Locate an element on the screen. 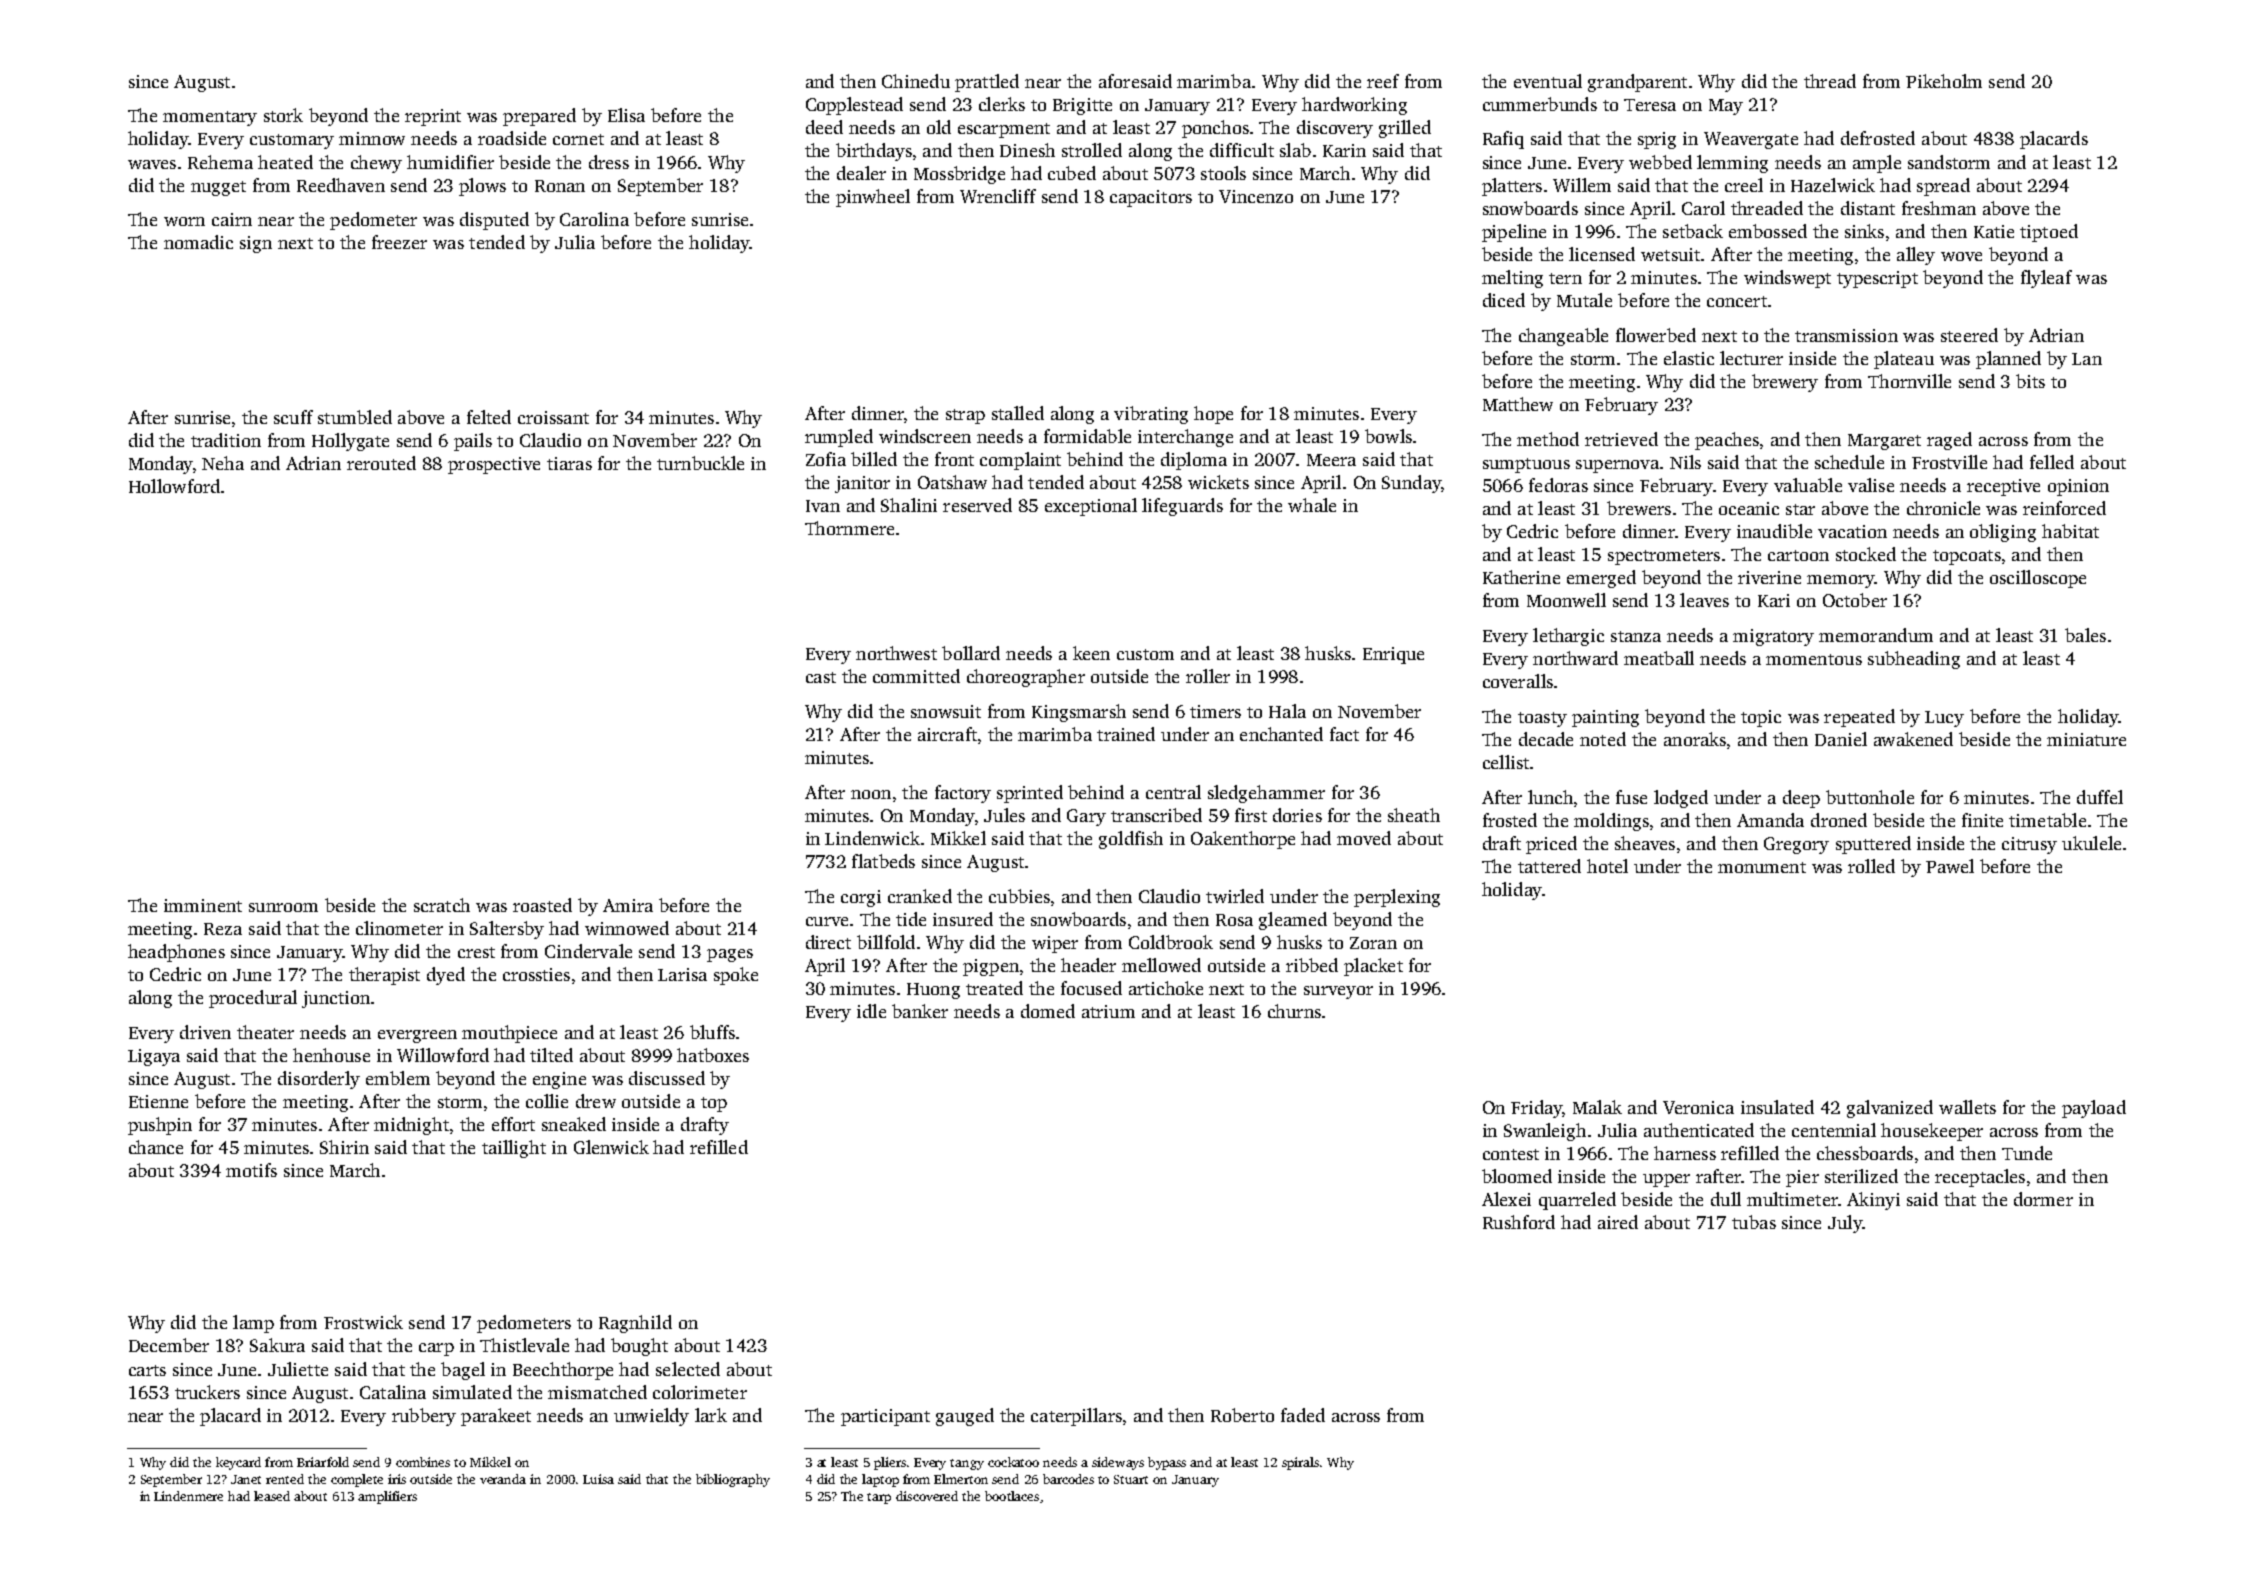 Image resolution: width=2256 pixels, height=1595 pixels. insured is located at coordinates (963, 919).
